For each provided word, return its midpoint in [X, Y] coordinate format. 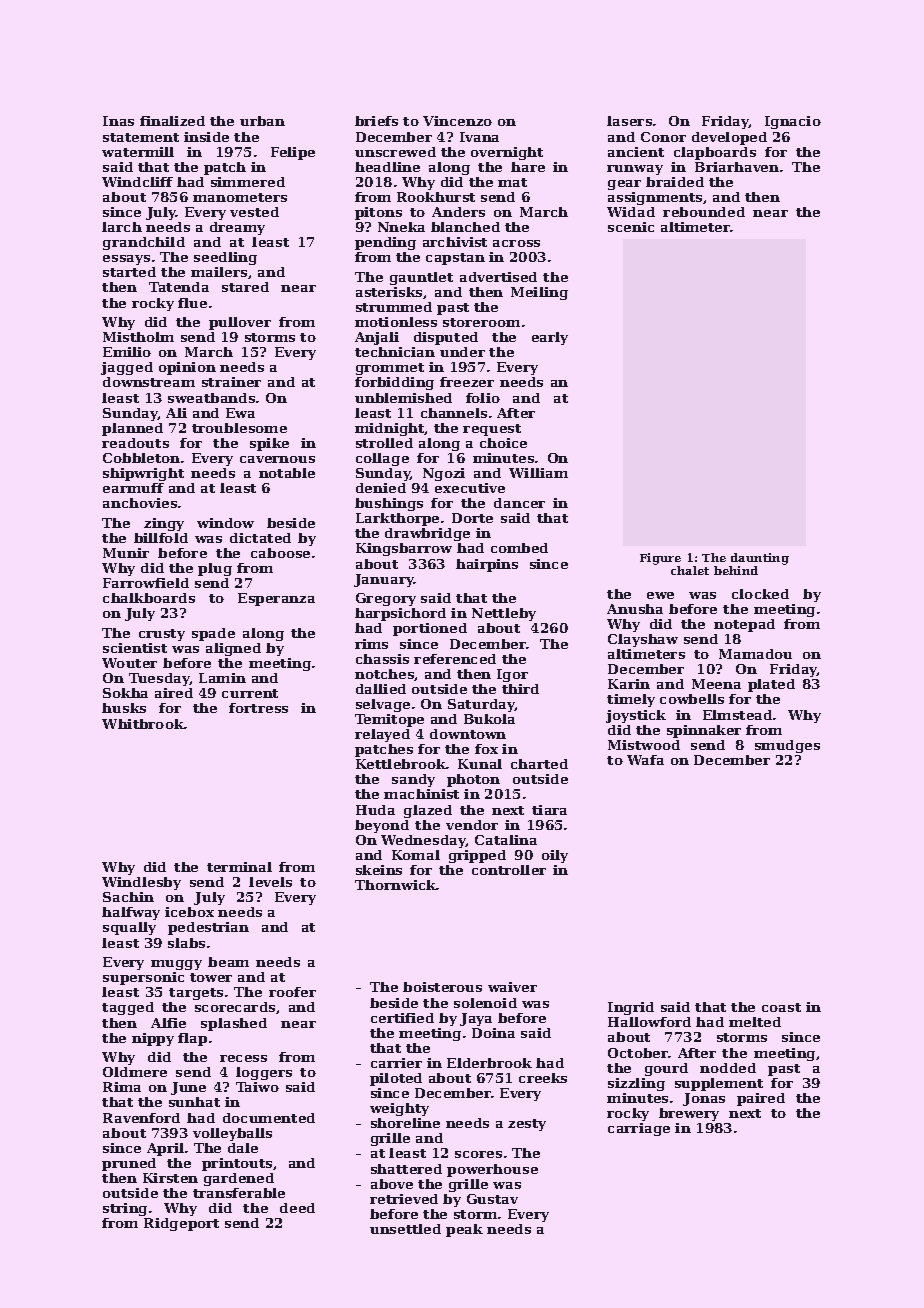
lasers [629, 121]
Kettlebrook [401, 764]
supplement [719, 1084]
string [125, 1209]
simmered [248, 182]
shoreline [405, 1123]
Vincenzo [457, 121]
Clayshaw [643, 640]
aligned [233, 649]
